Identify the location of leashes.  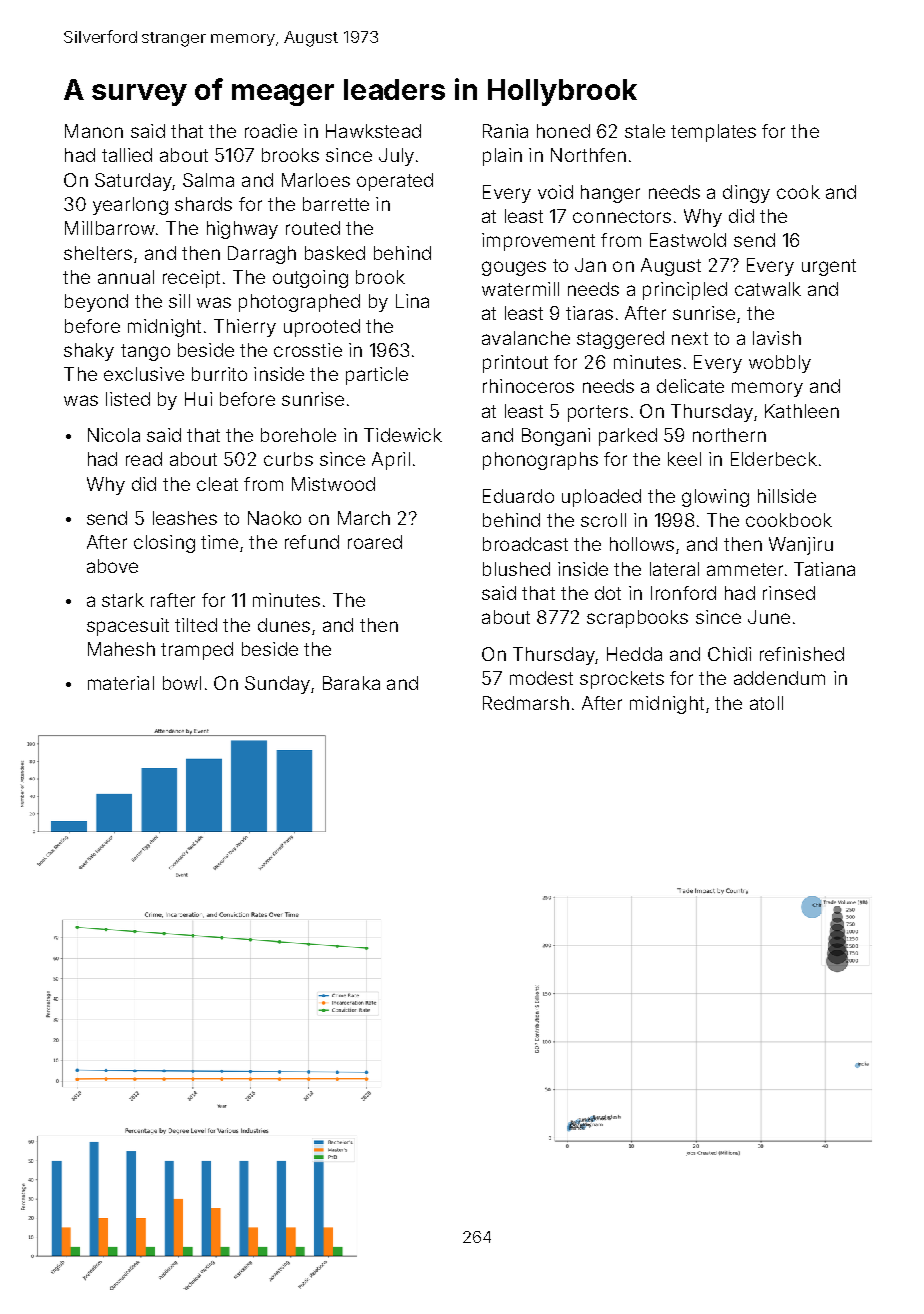
(185, 518).
